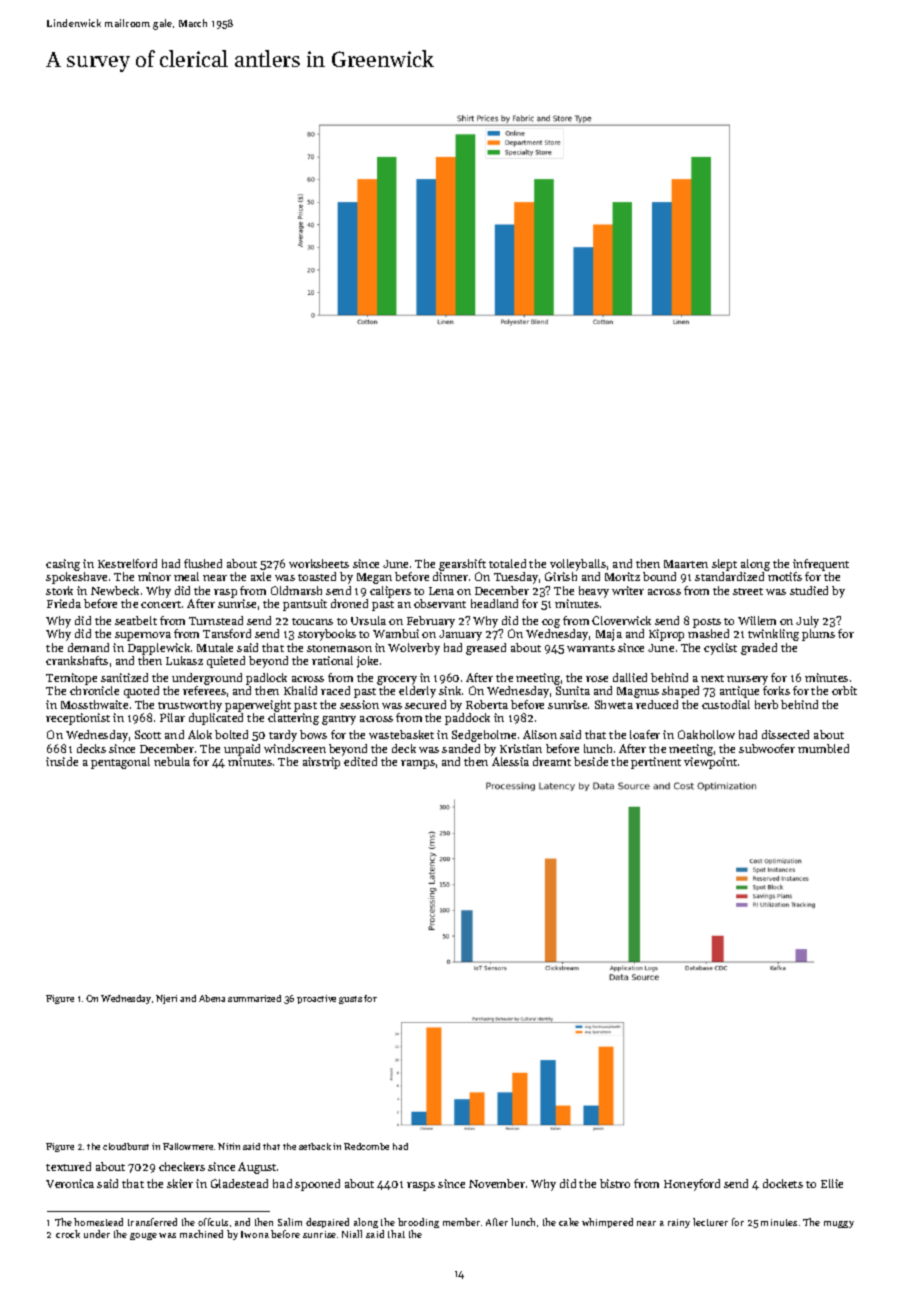 This document has height=1316, width=908. What do you see at coordinates (159, 649) in the document?
I see `Dapplewick` at bounding box center [159, 649].
